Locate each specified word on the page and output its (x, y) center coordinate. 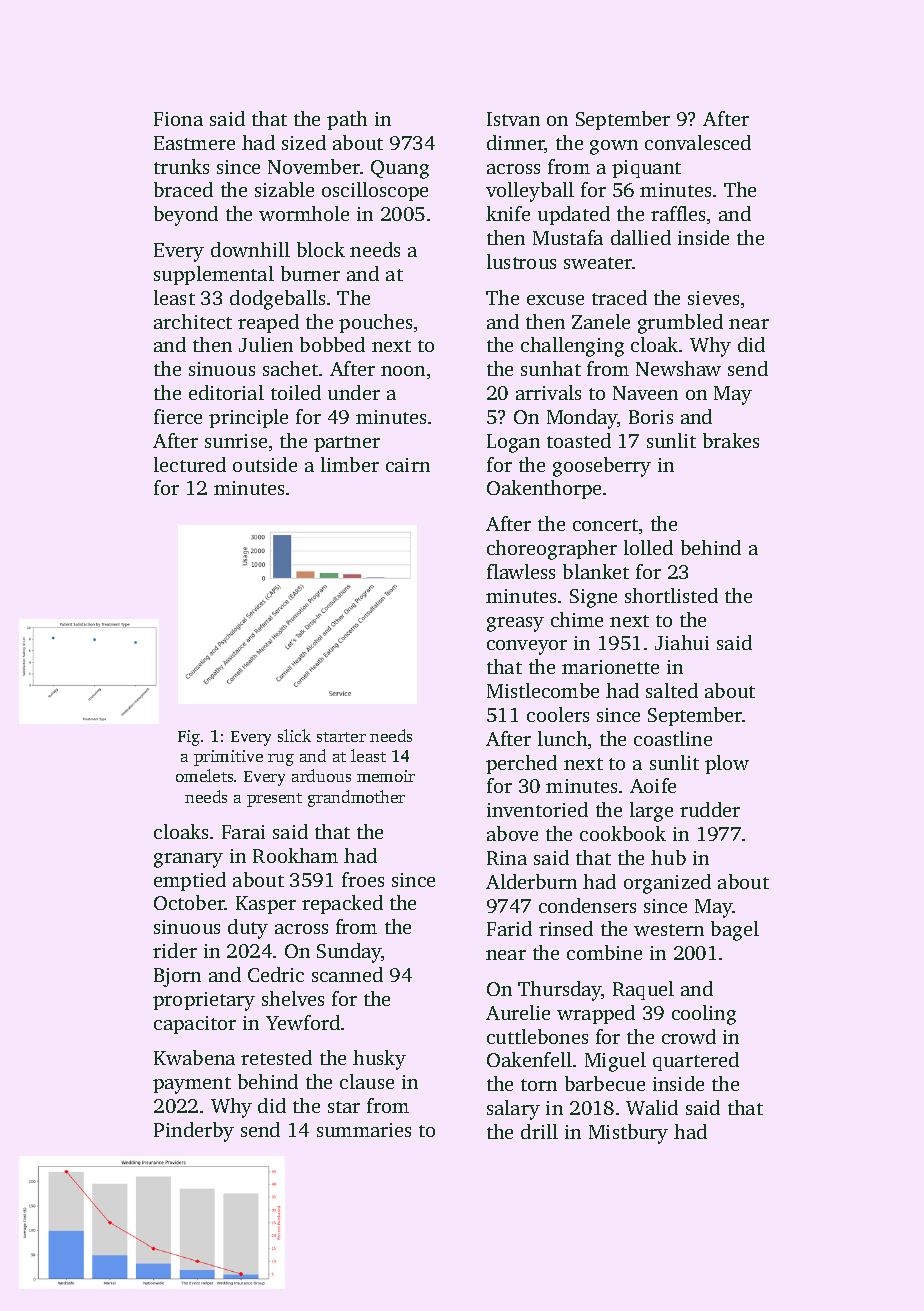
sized (304, 142)
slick (294, 735)
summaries (364, 1130)
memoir (386, 776)
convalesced (698, 142)
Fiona (178, 119)
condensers (587, 905)
